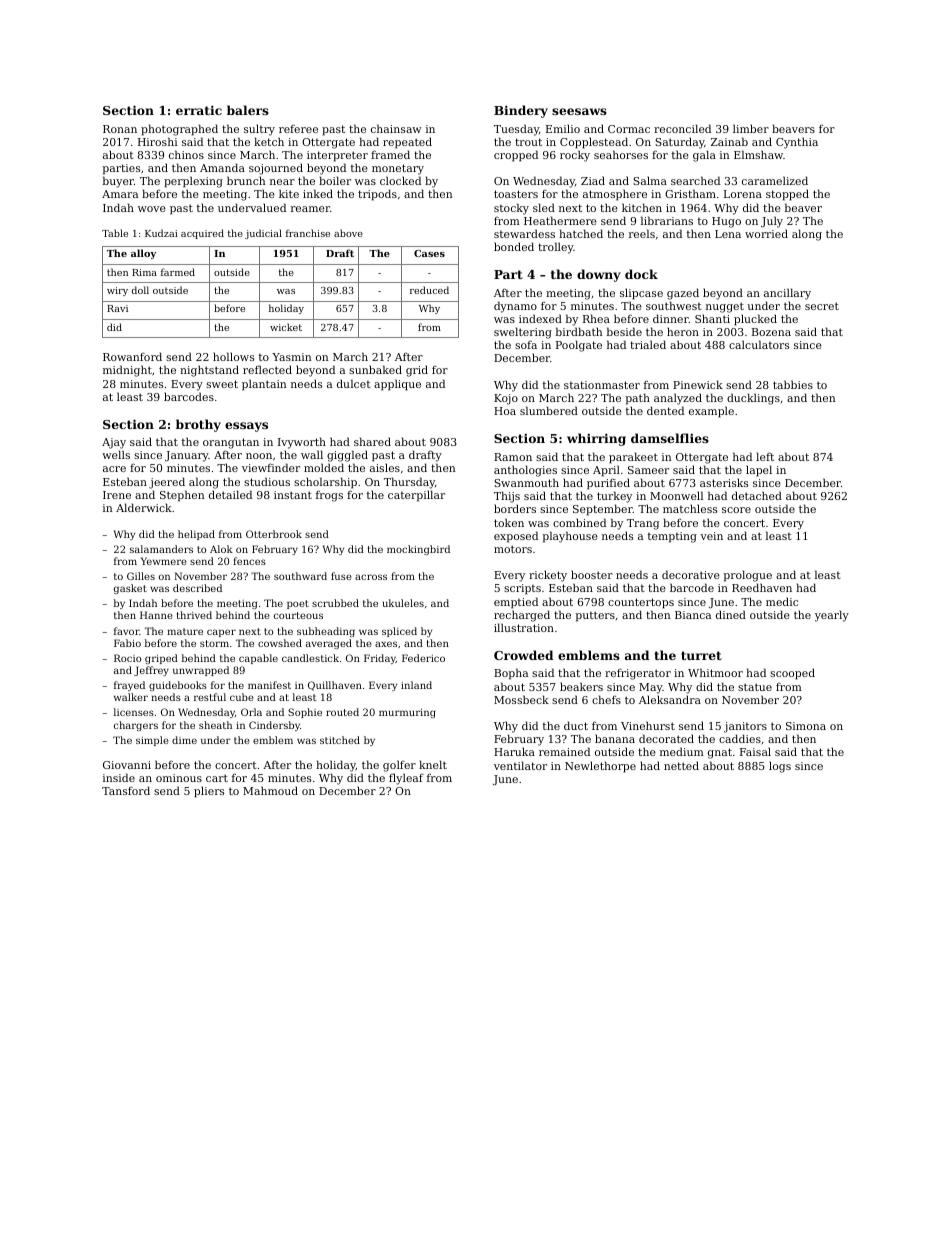 Image resolution: width=952 pixels, height=1233 pixels. What do you see at coordinates (792, 674) in the screenshot?
I see `scooped` at bounding box center [792, 674].
